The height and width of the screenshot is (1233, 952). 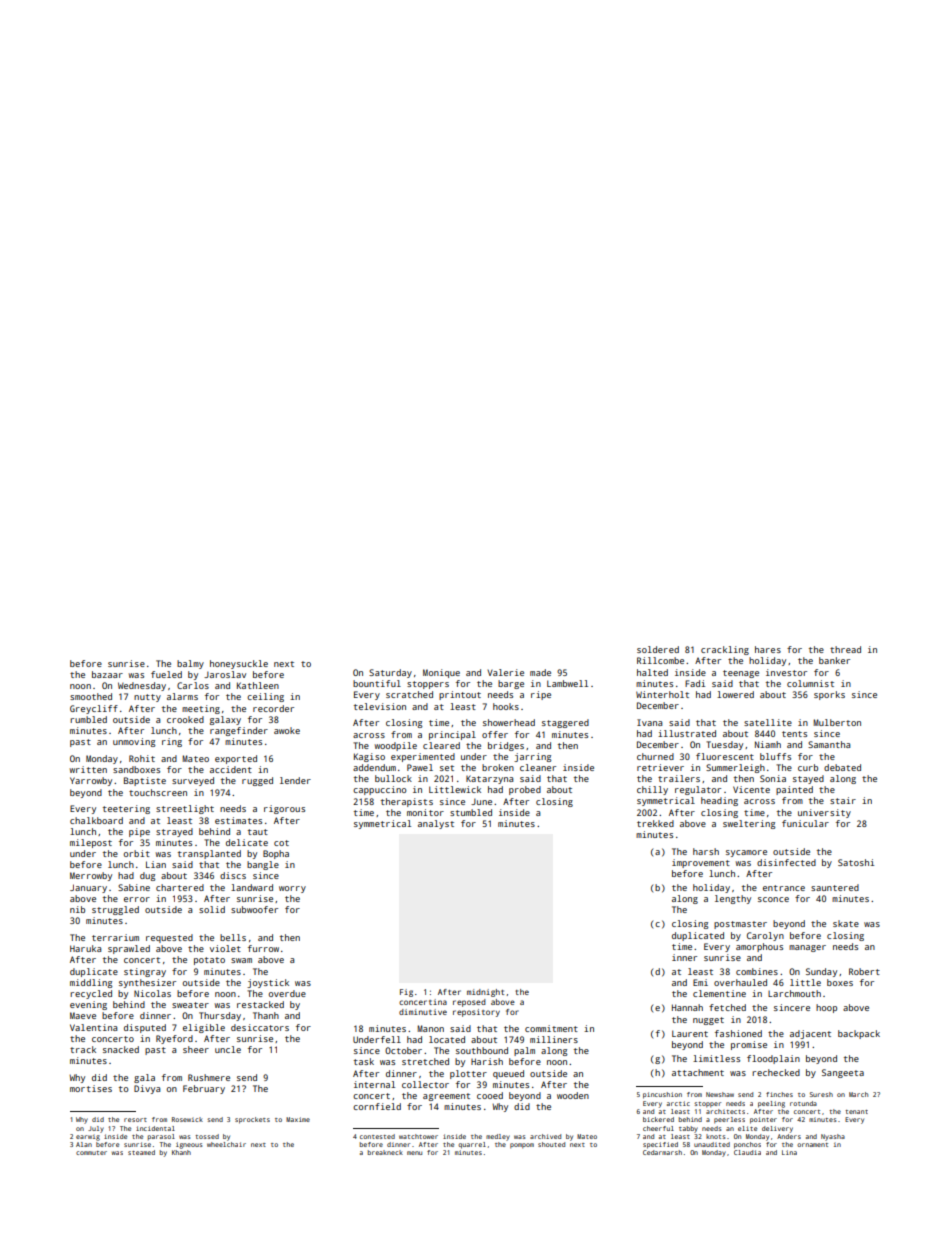 What do you see at coordinates (845, 649) in the screenshot?
I see `thread` at bounding box center [845, 649].
